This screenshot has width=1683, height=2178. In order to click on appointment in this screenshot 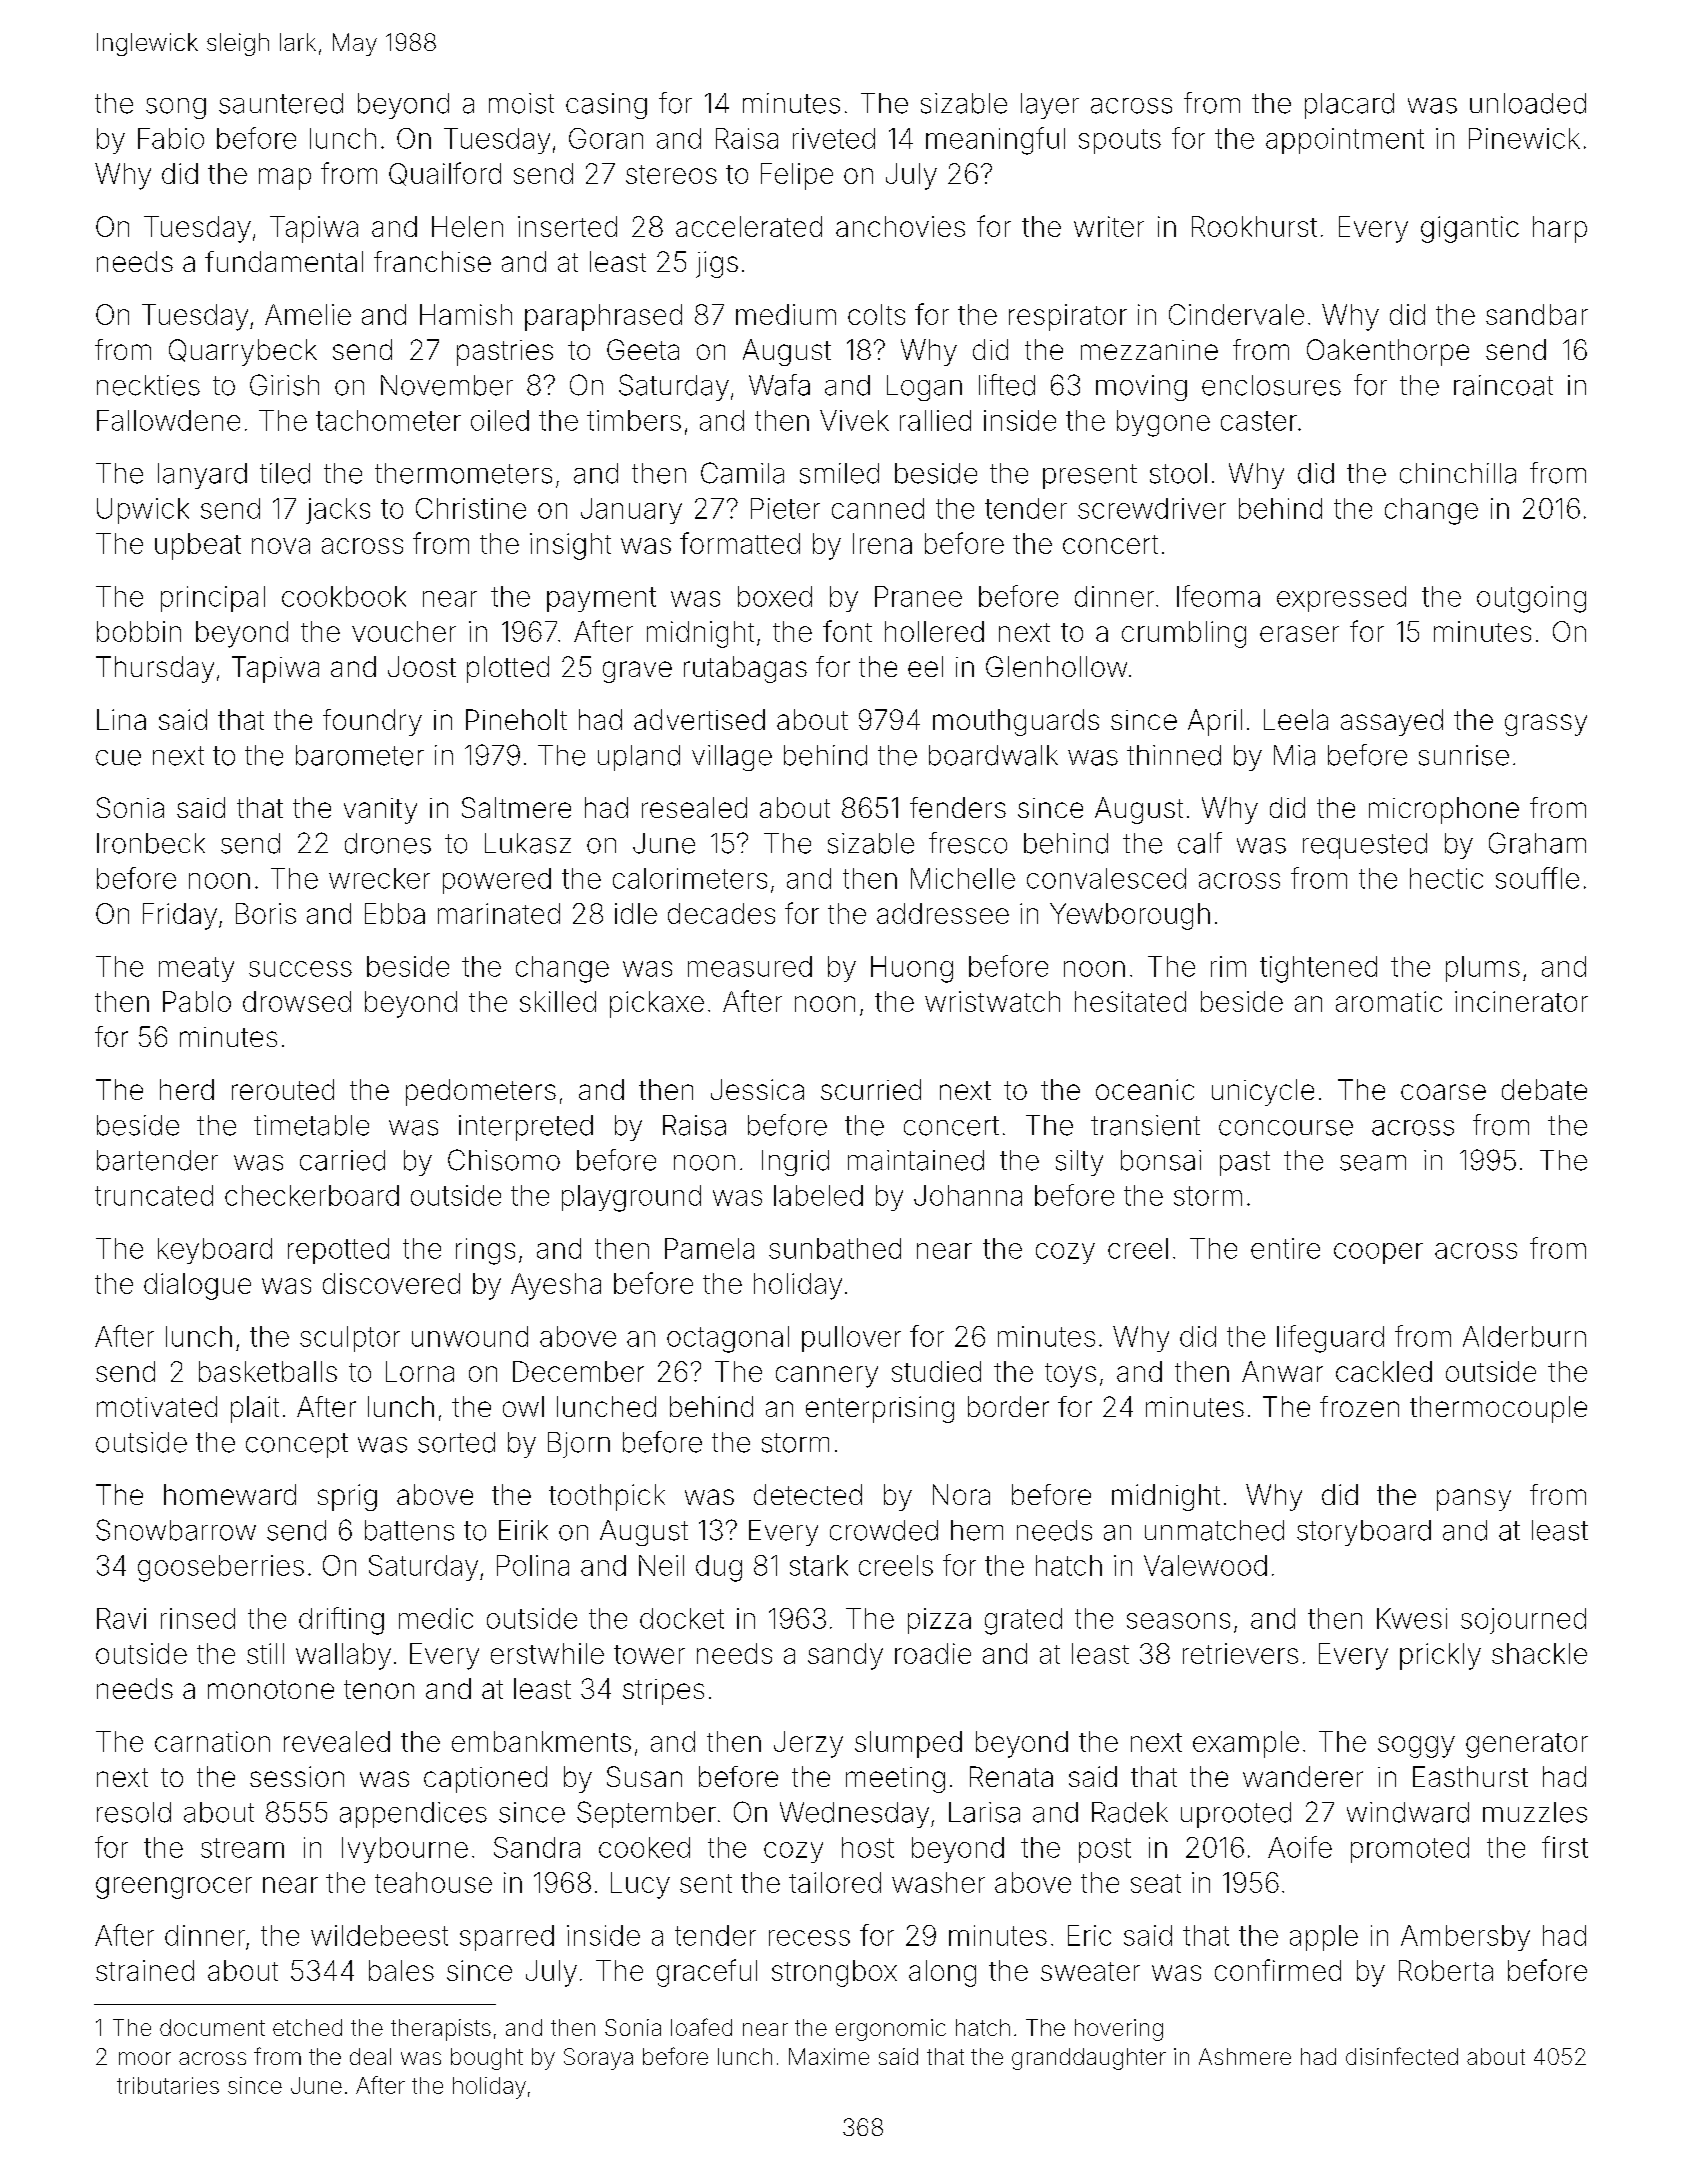, I will do `click(1345, 141)`.
